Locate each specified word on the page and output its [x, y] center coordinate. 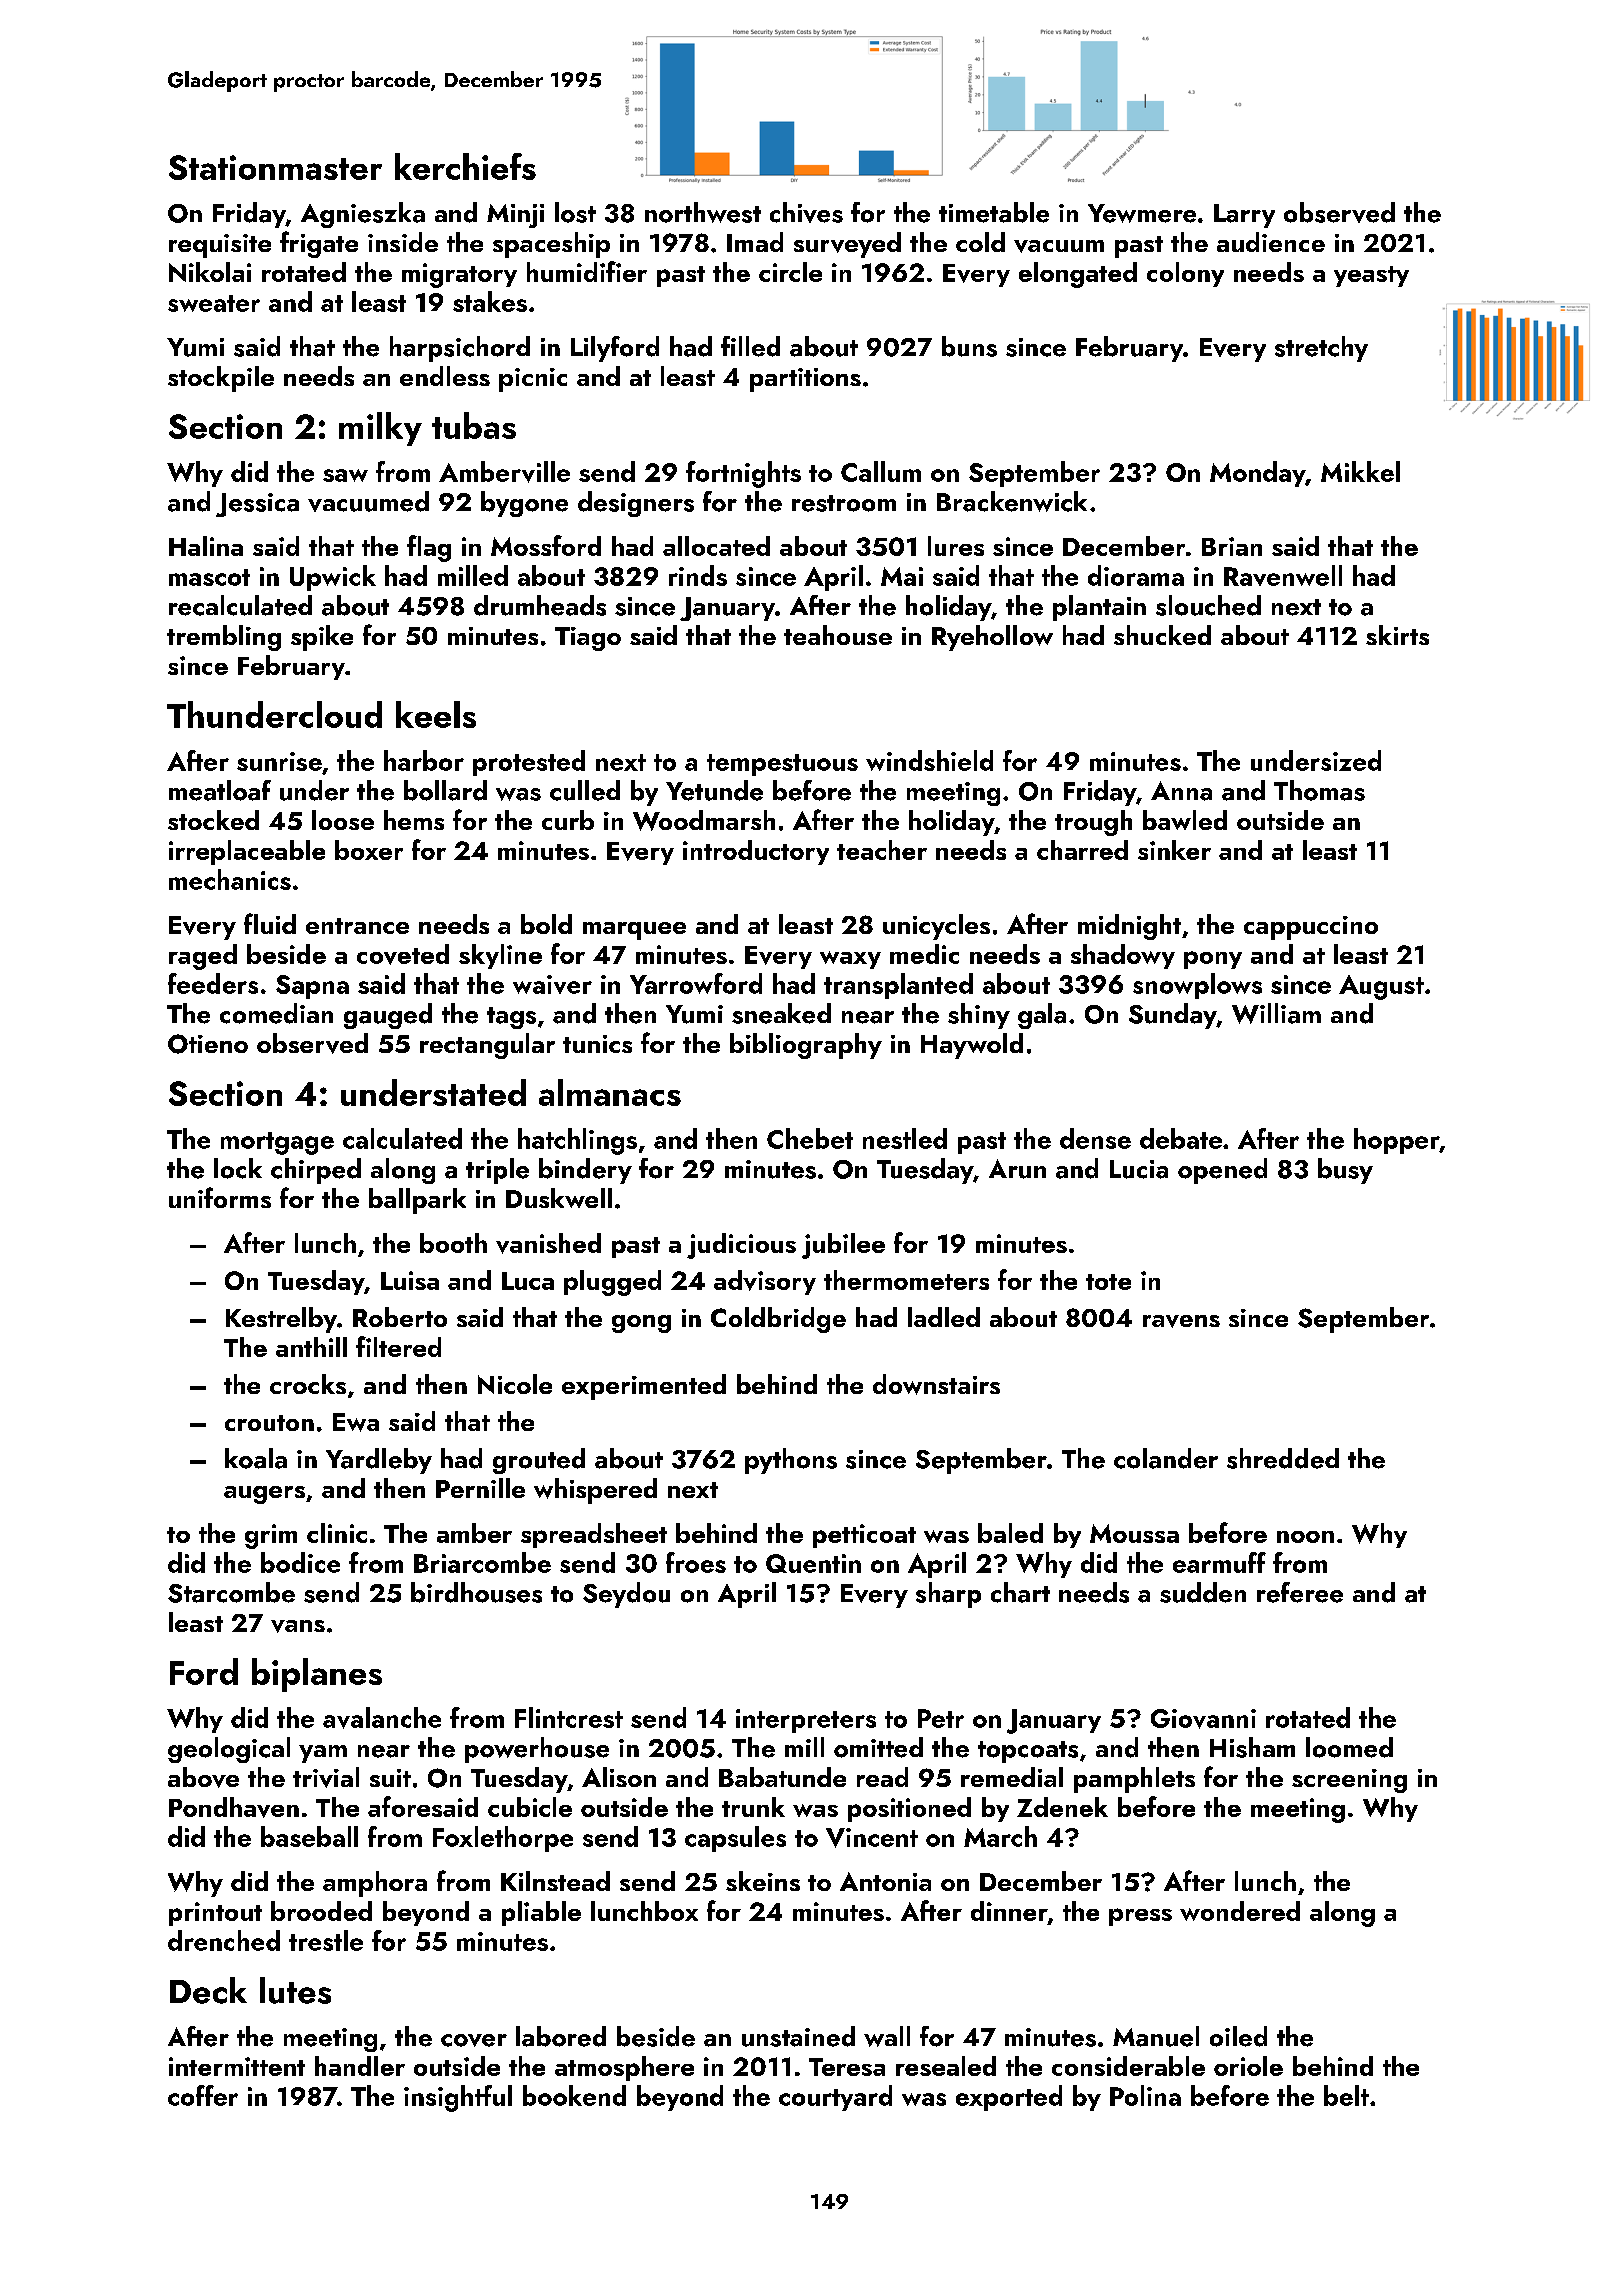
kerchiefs [465, 166]
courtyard [835, 2098]
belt [1346, 2095]
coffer [203, 2095]
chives [806, 212]
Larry [1244, 216]
